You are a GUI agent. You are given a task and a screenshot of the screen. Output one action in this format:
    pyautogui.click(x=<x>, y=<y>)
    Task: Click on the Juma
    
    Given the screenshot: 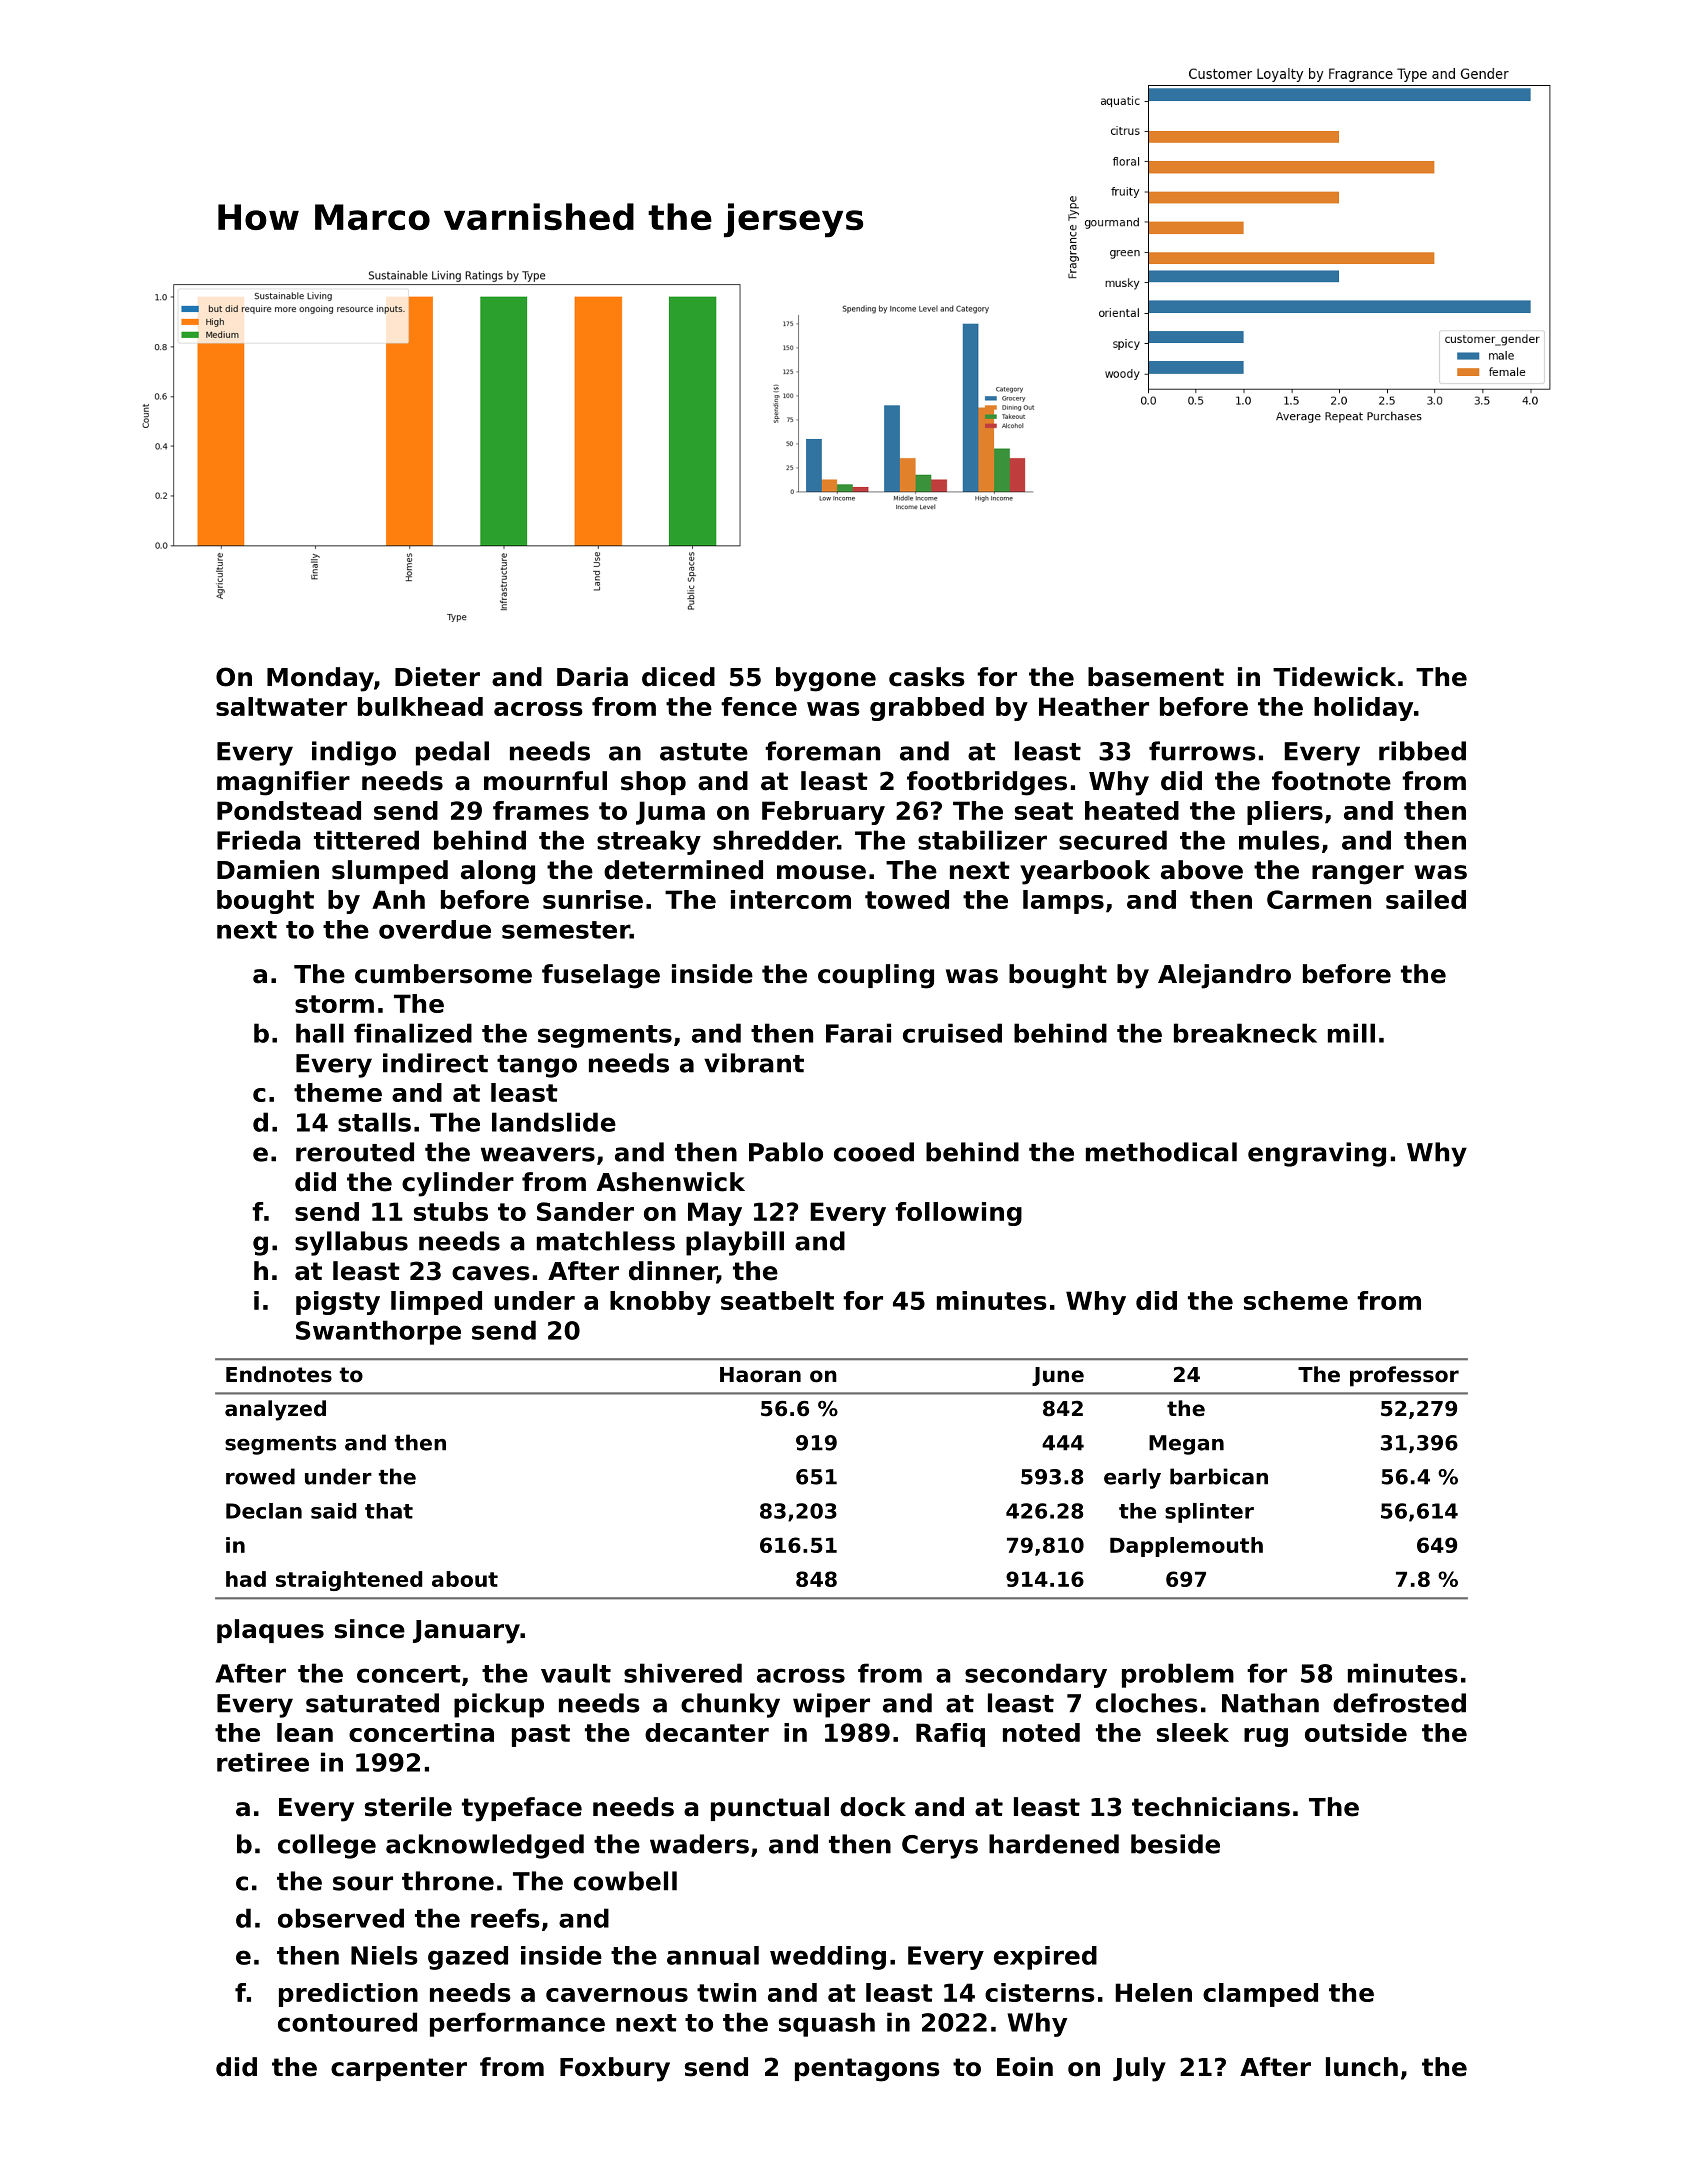 What is the action you would take?
    pyautogui.click(x=670, y=813)
